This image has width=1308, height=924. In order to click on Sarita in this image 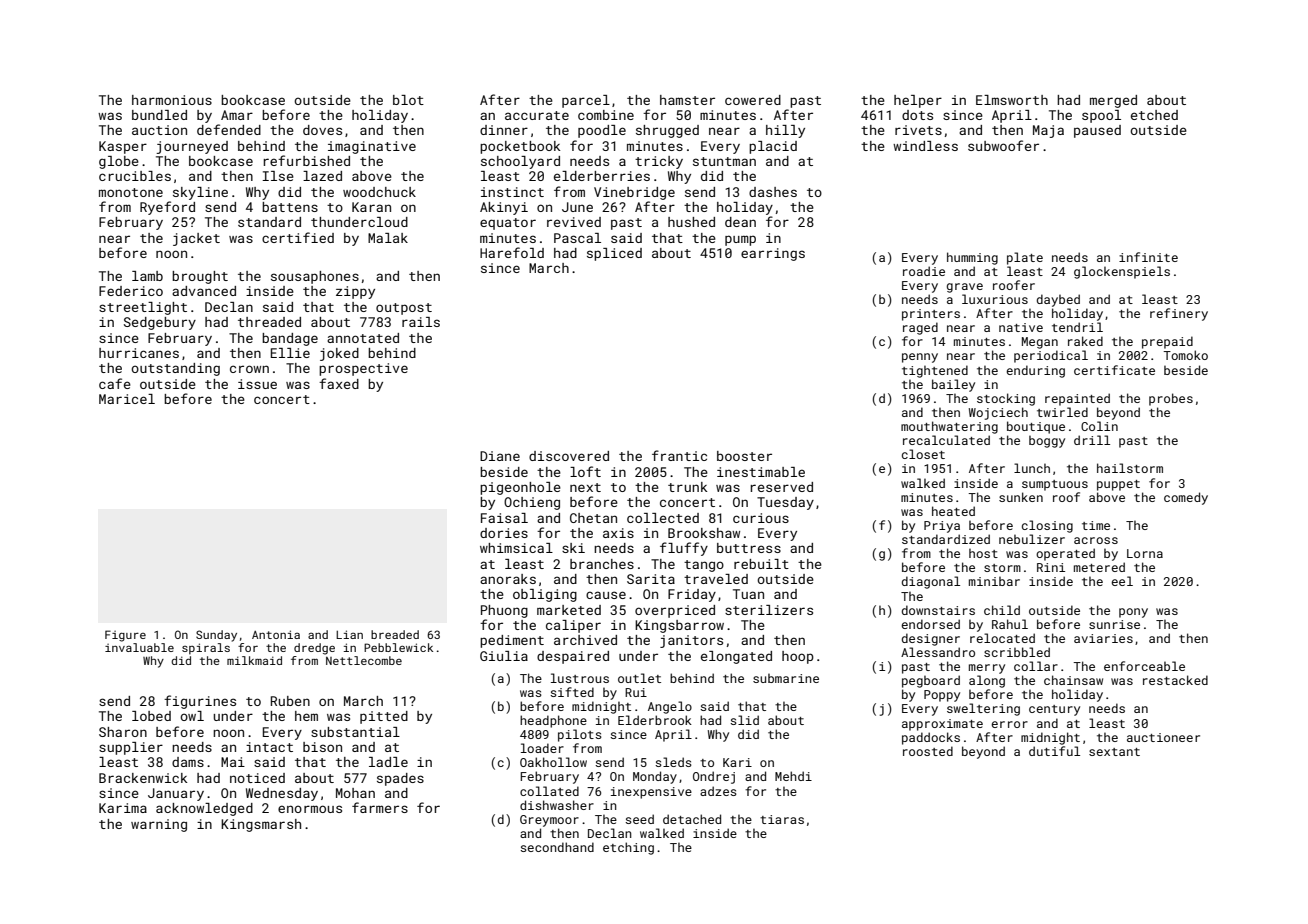, I will do `click(651, 579)`.
